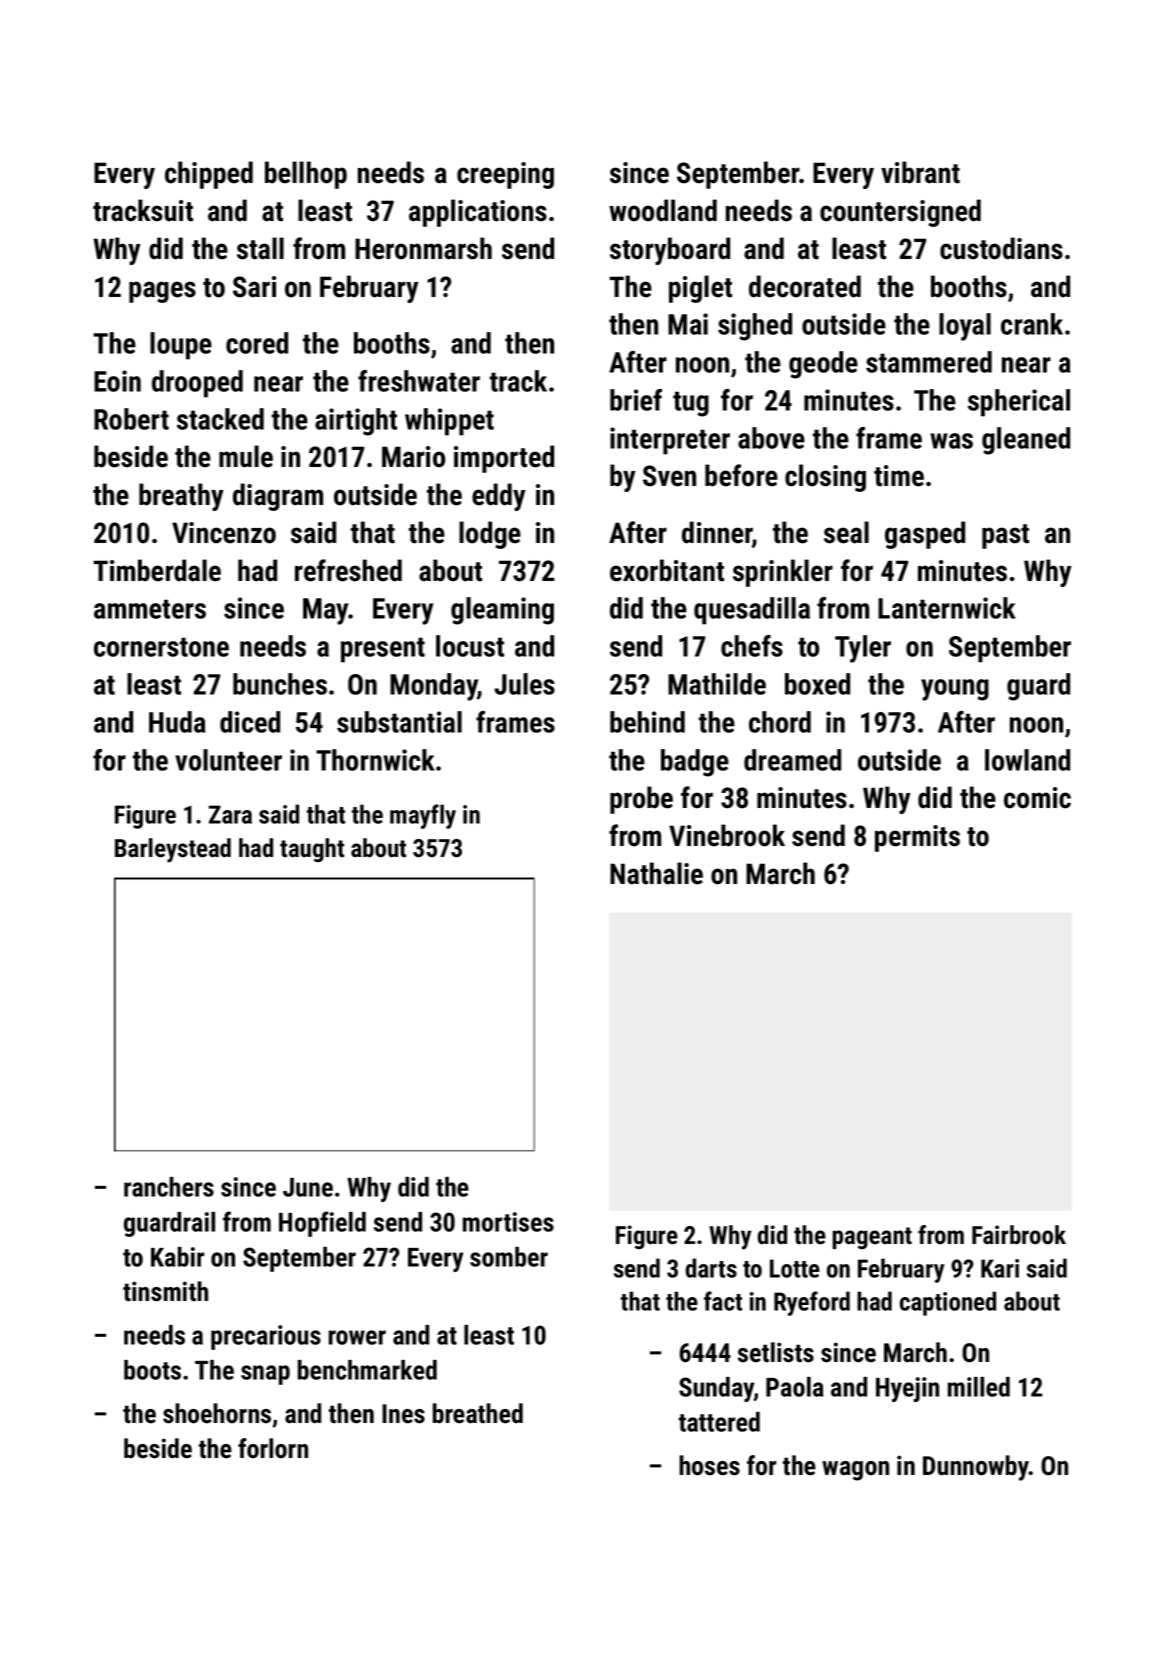  What do you see at coordinates (752, 646) in the image?
I see `chefs` at bounding box center [752, 646].
